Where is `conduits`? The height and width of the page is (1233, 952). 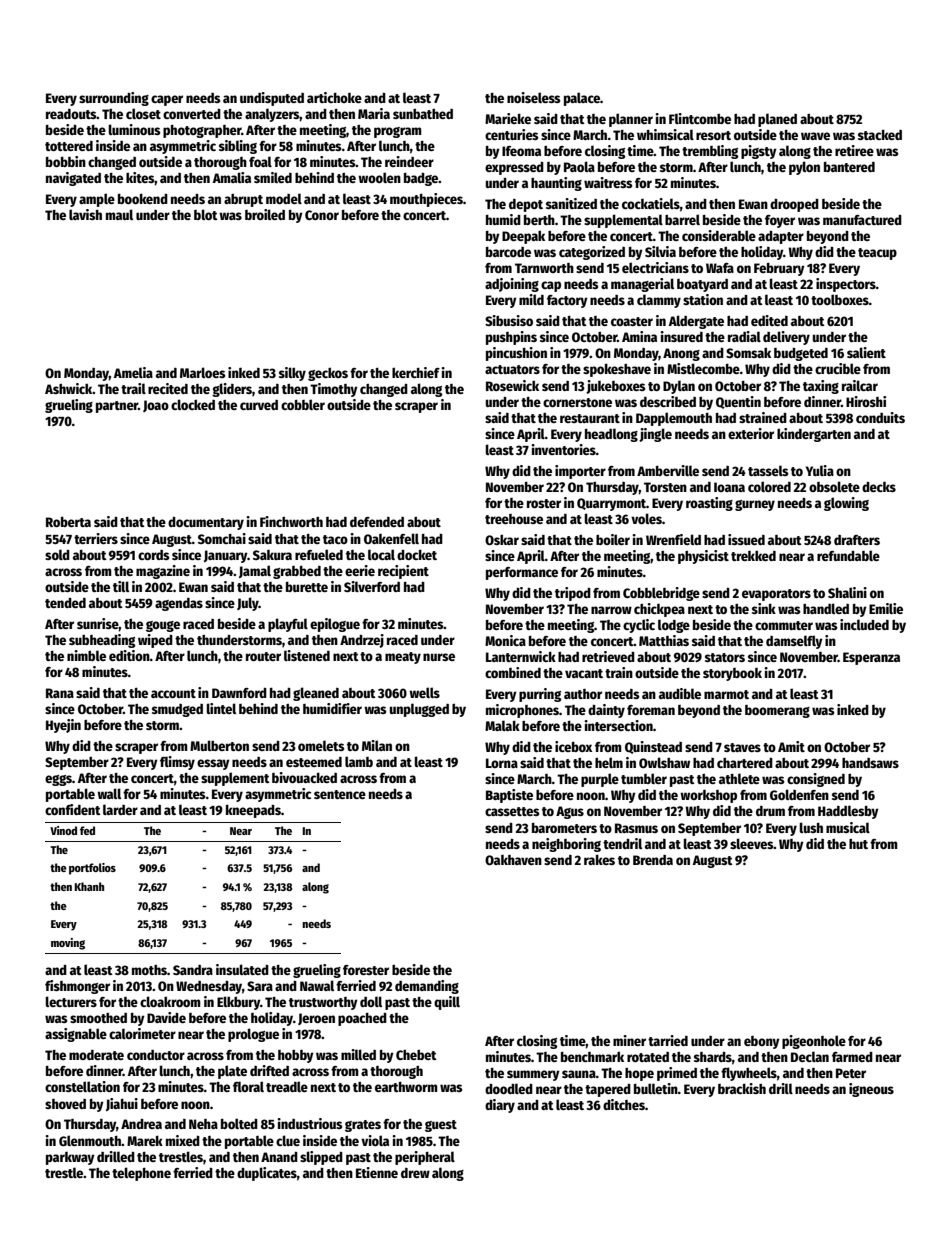 conduits is located at coordinates (880, 417).
